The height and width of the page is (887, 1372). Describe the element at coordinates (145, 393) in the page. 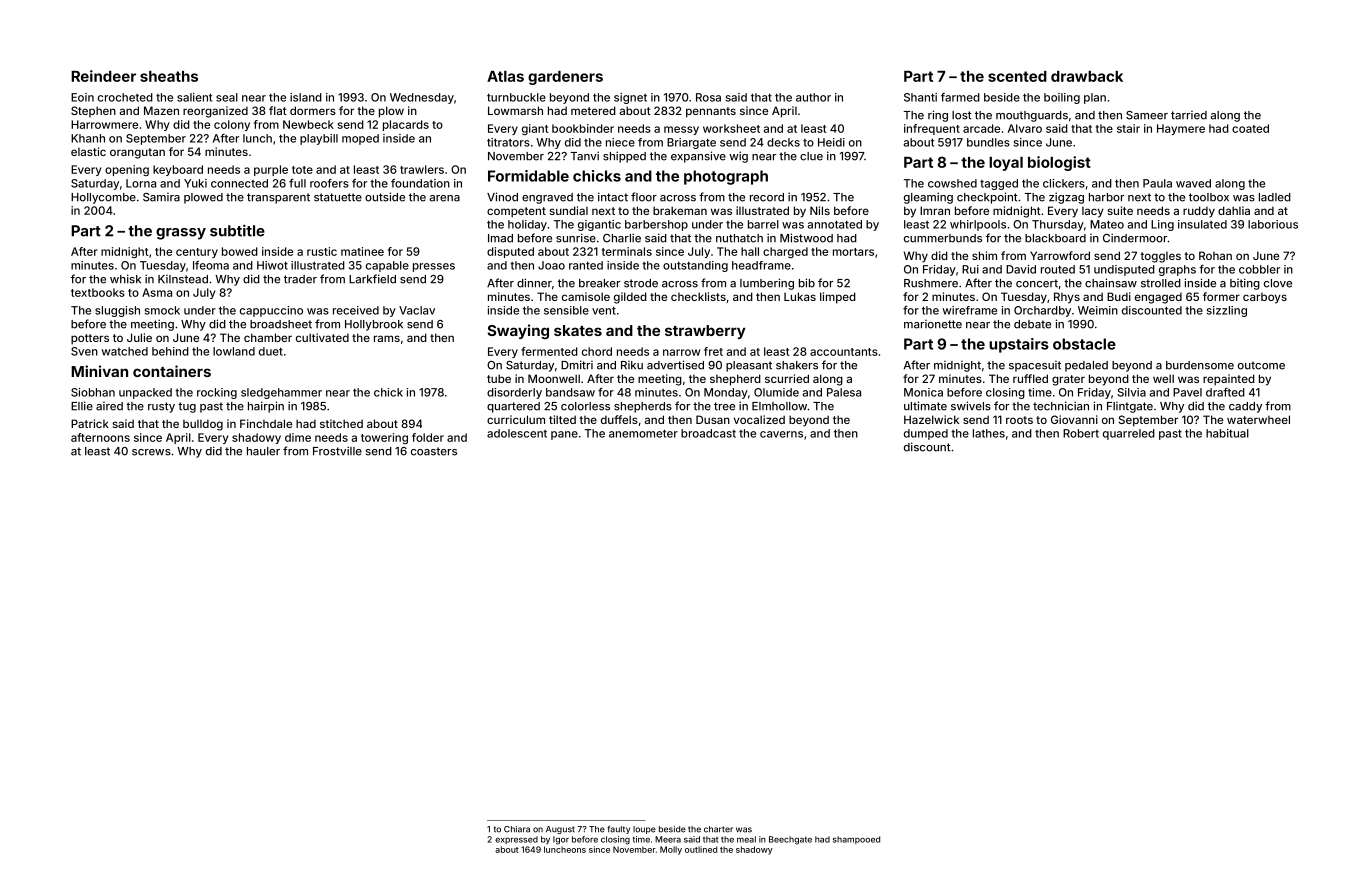

I see `unpacked` at that location.
